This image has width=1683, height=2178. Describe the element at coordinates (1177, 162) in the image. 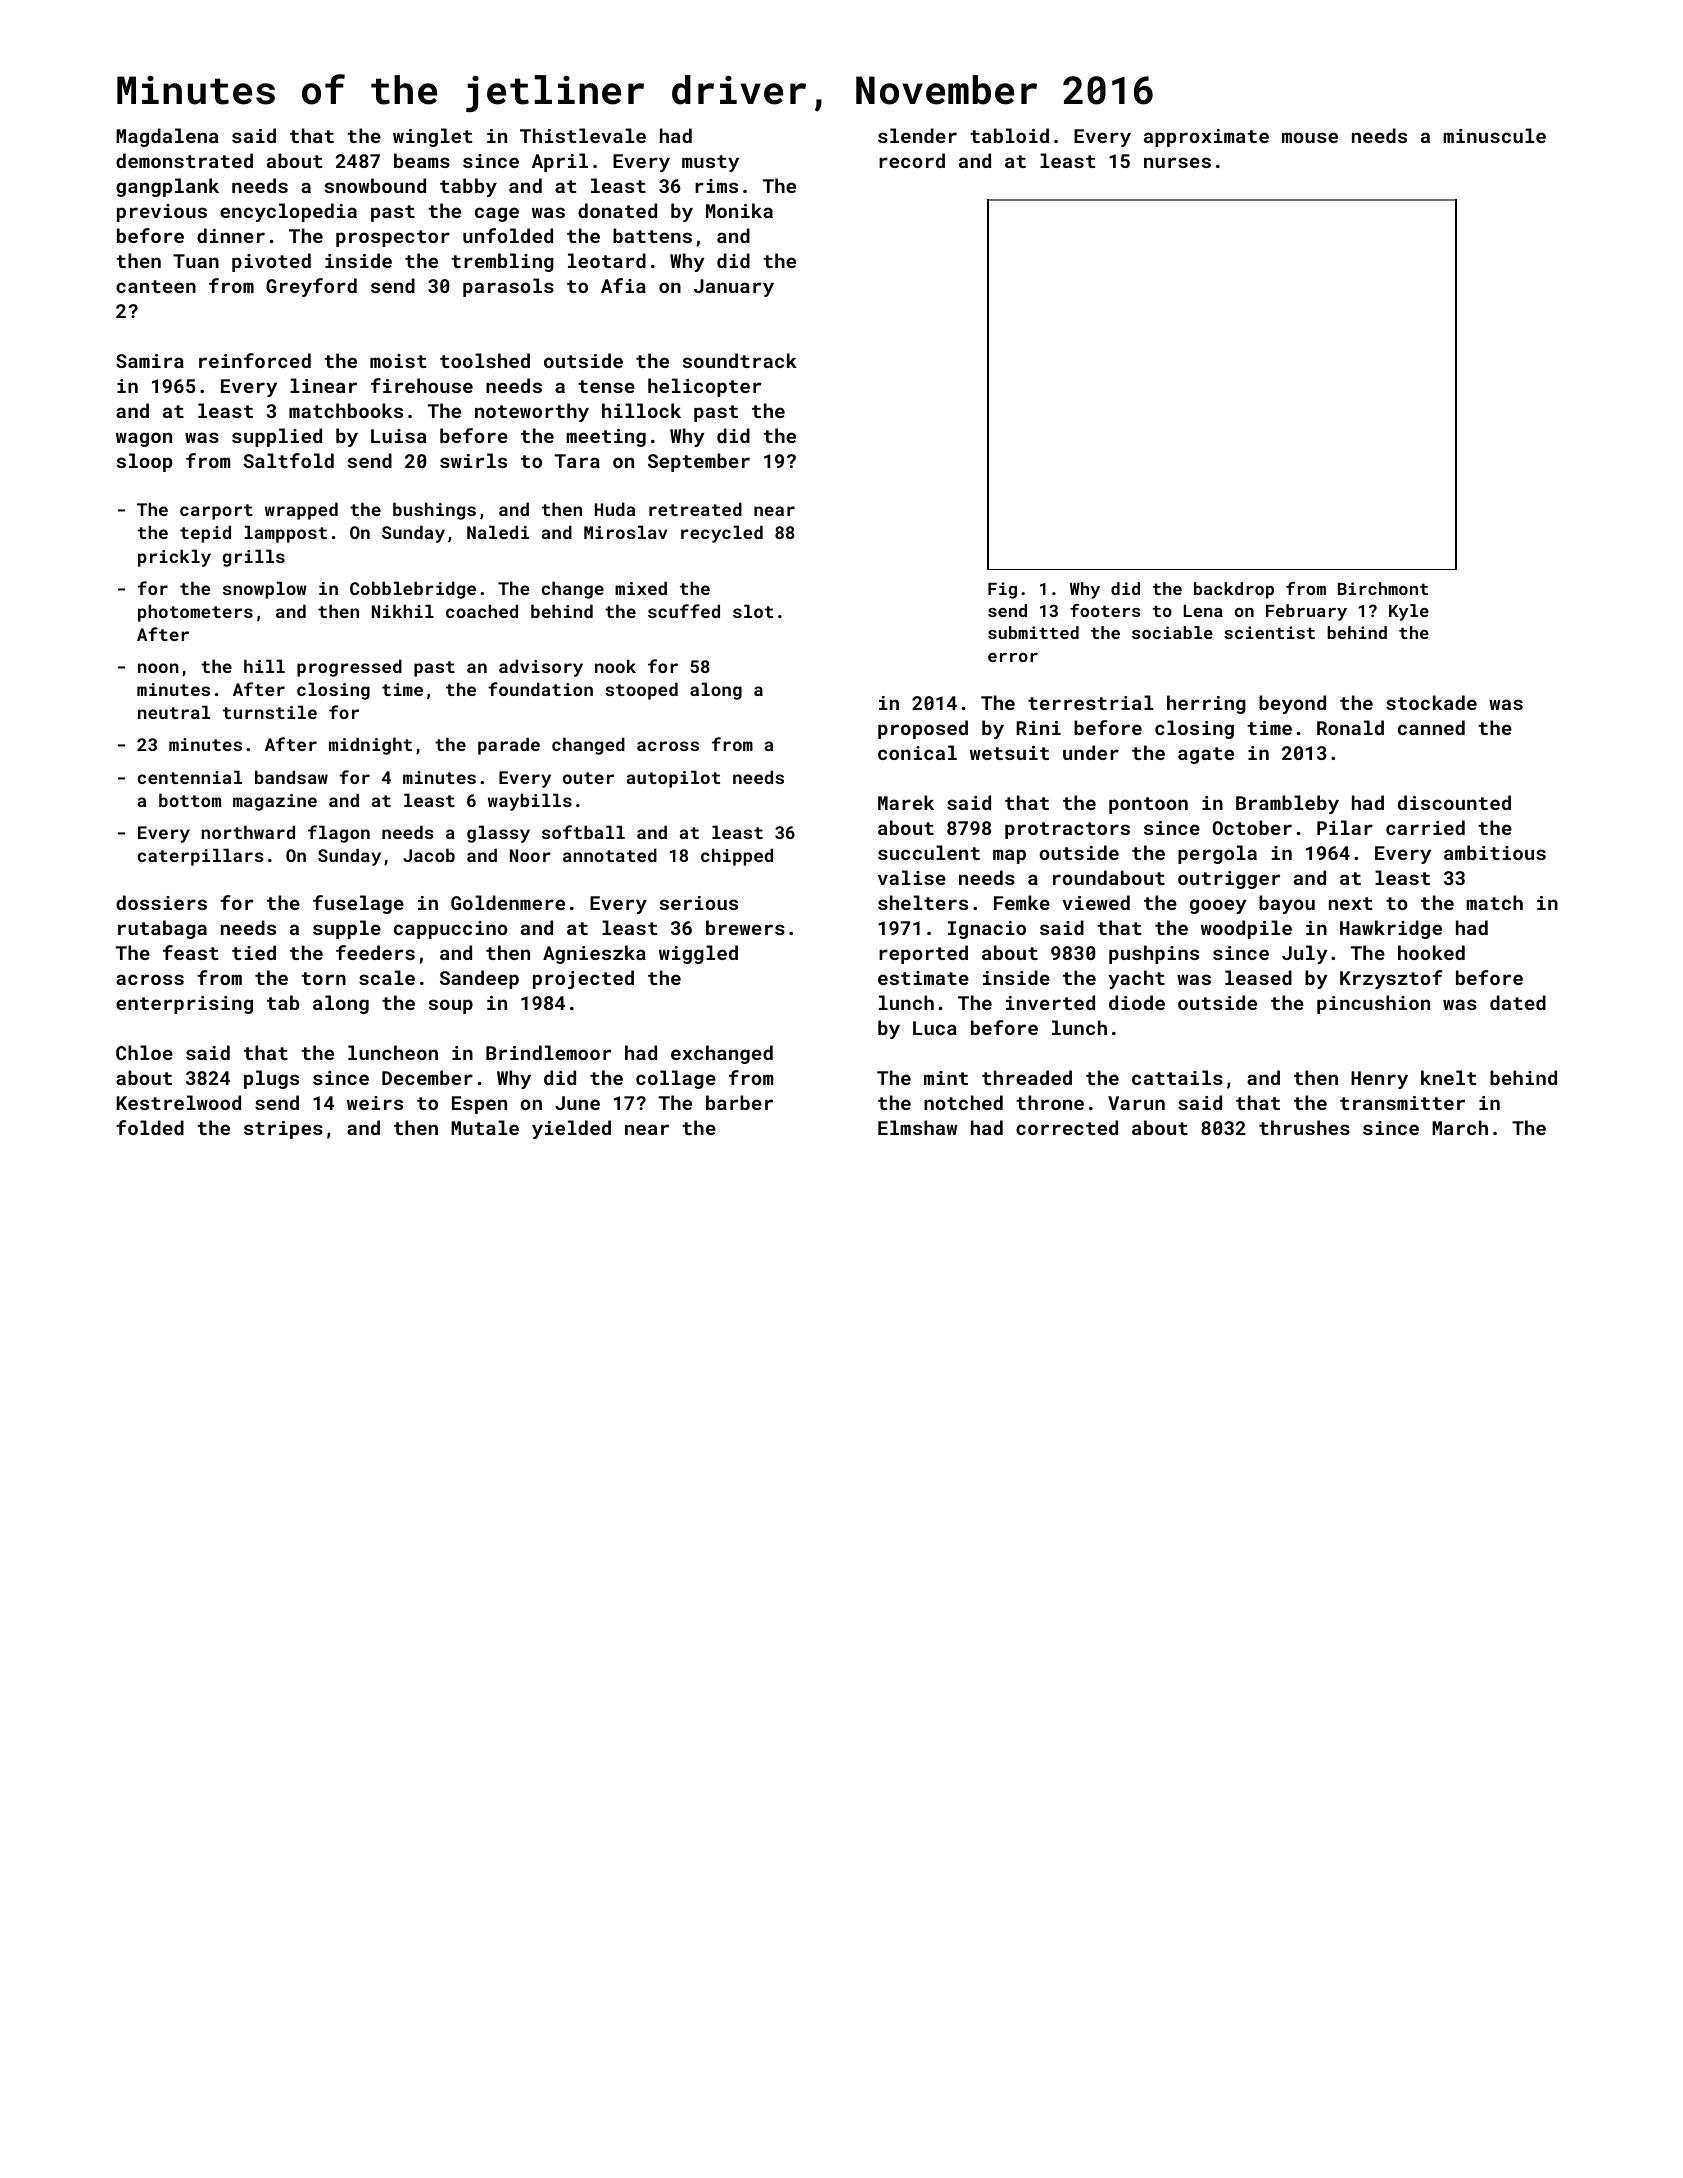

I see `nurses` at that location.
